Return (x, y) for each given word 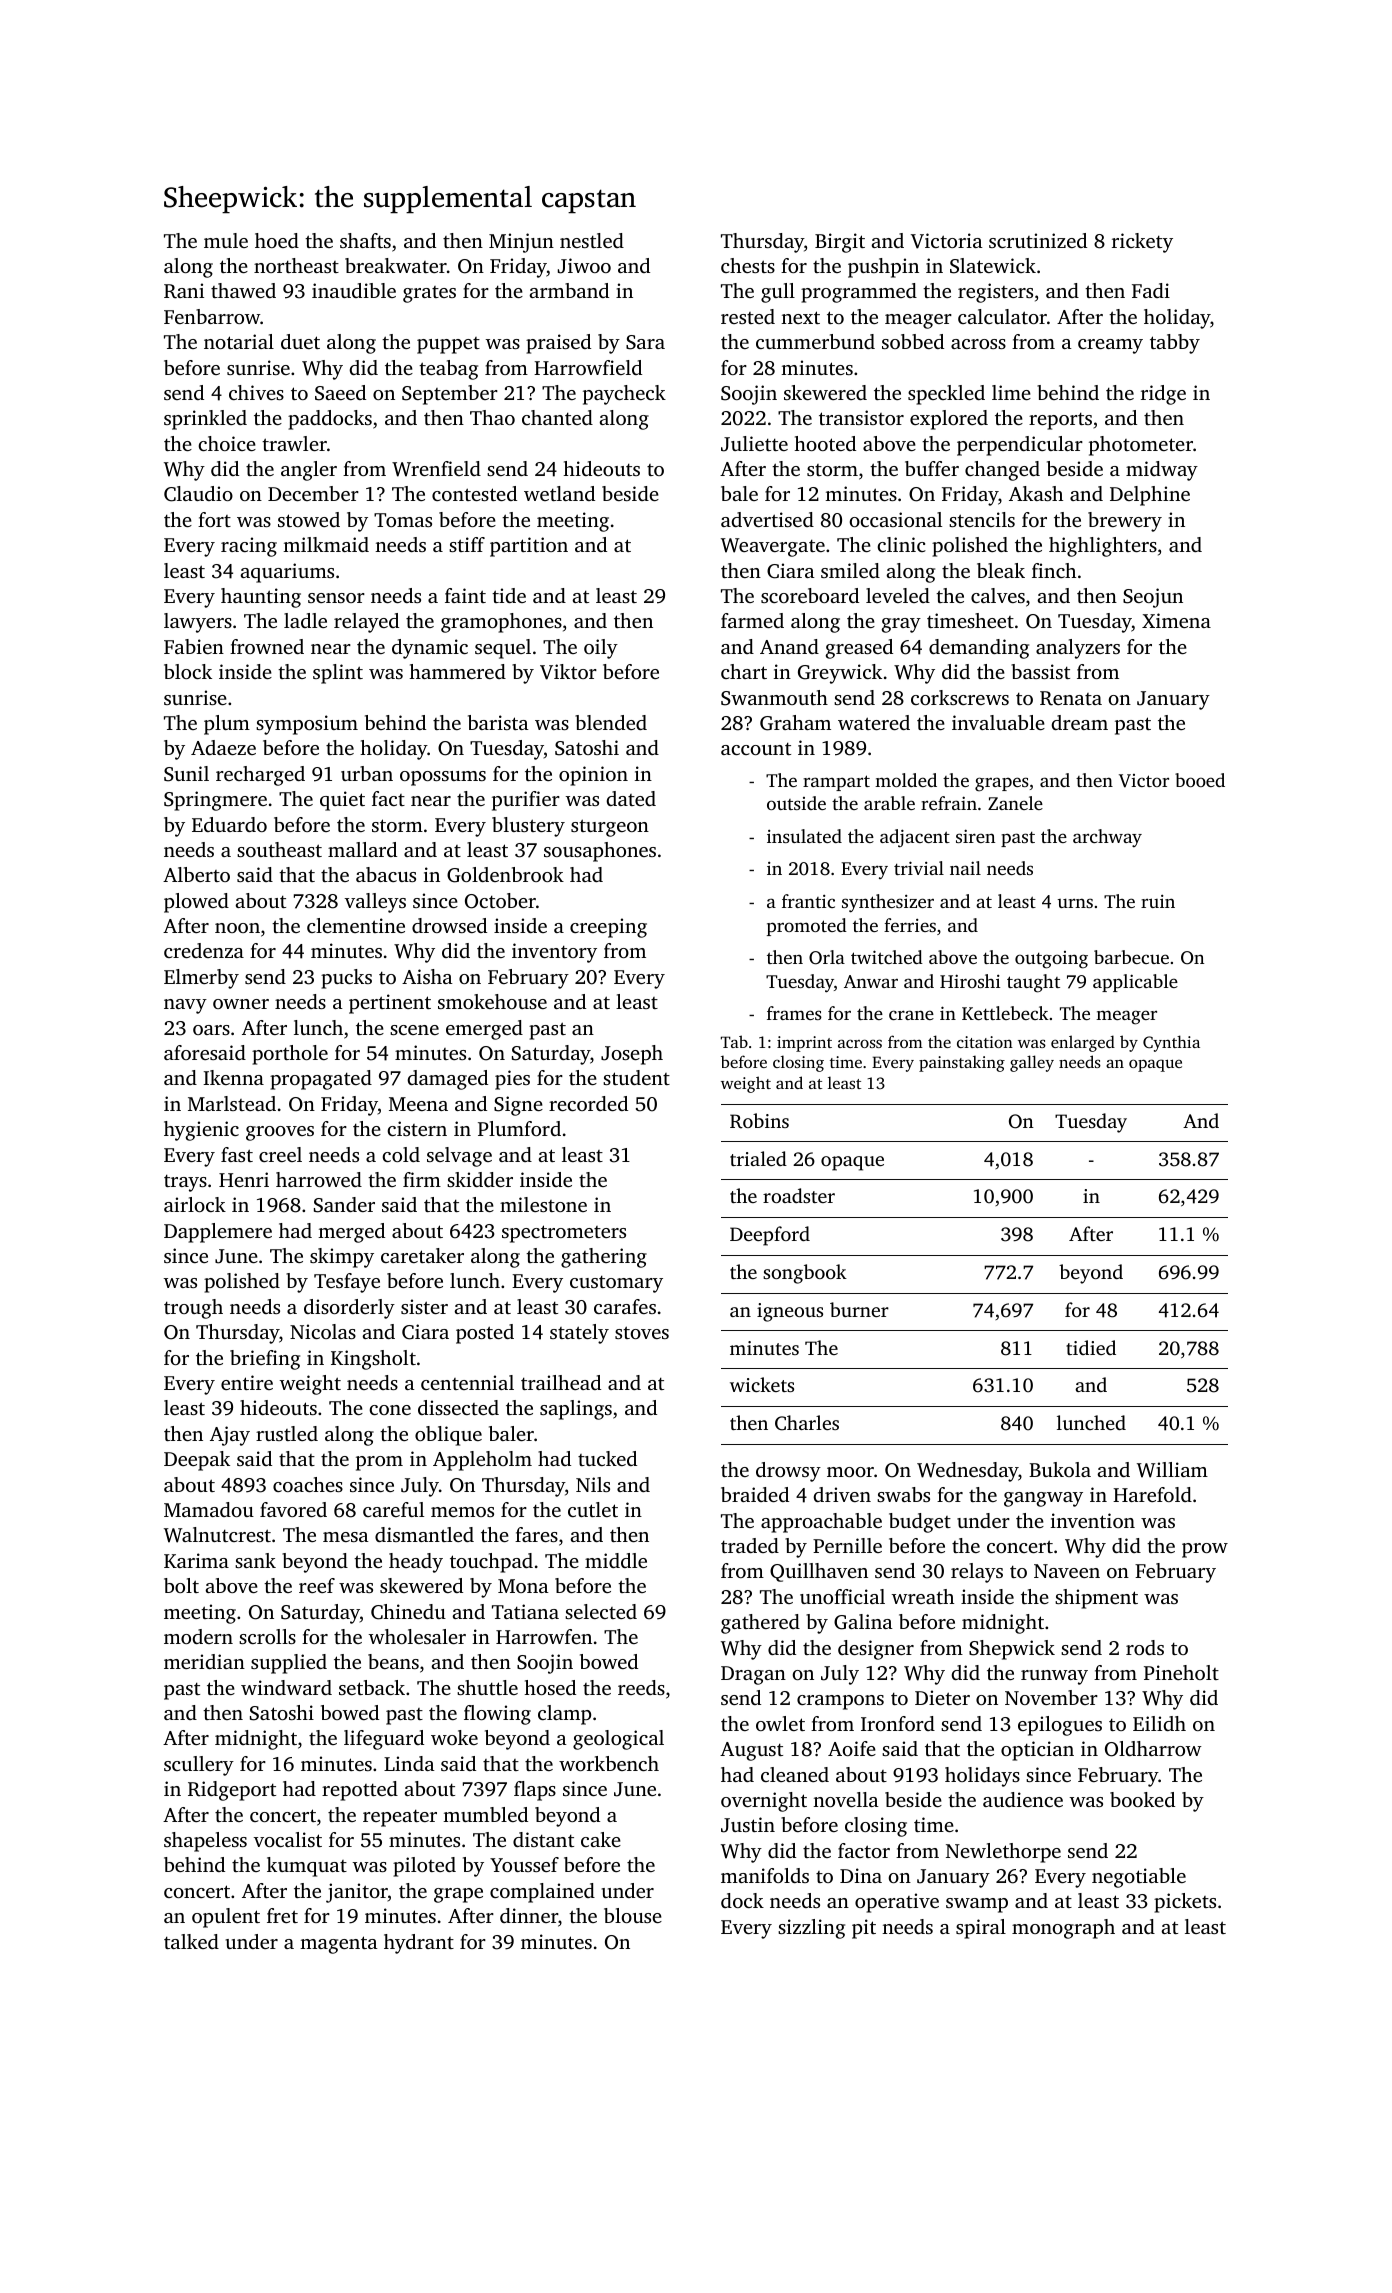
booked (1142, 1799)
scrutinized (1038, 240)
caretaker (422, 1255)
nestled (592, 240)
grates (429, 294)
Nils (593, 1484)
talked (191, 1941)
